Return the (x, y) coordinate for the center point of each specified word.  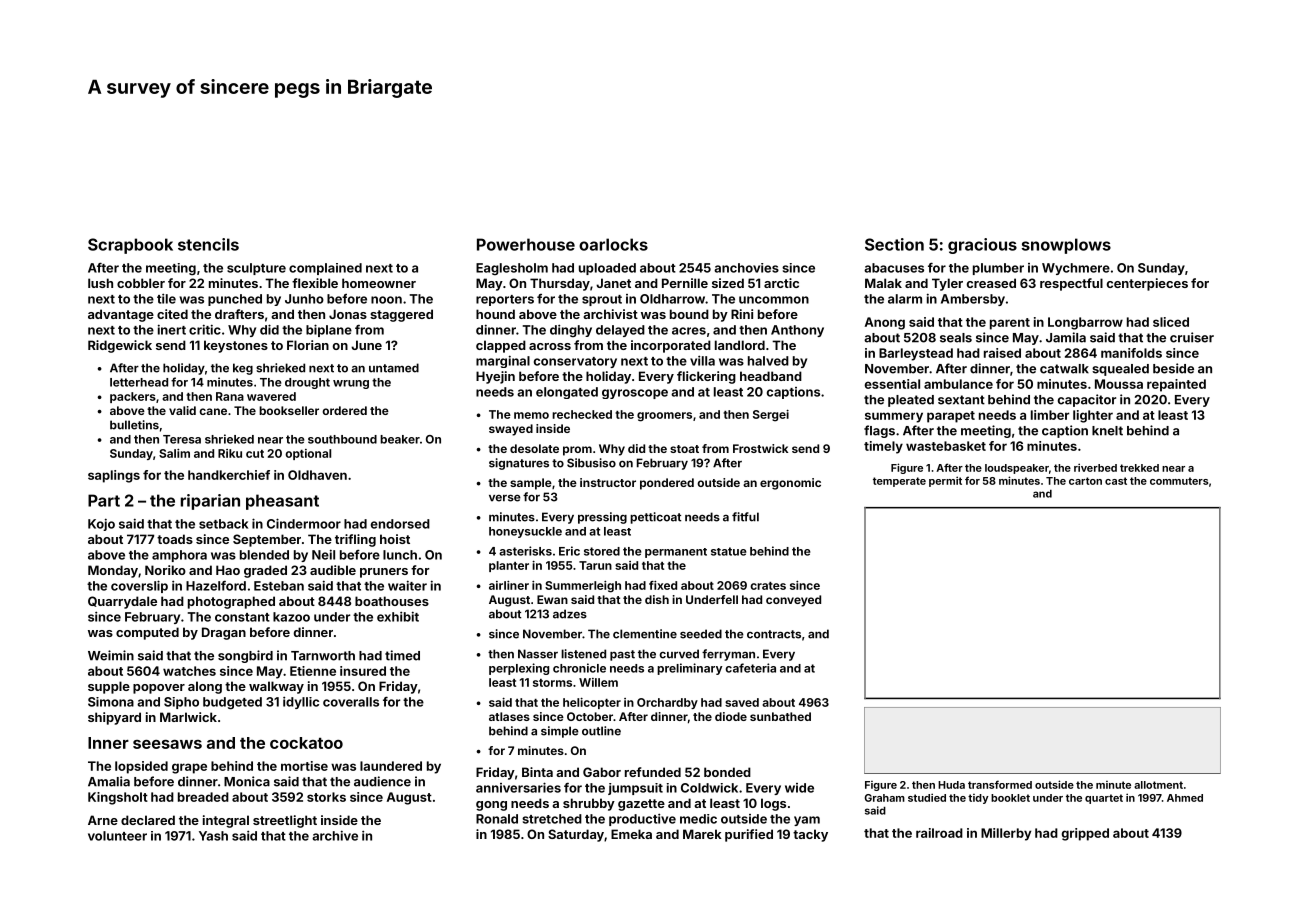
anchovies (746, 268)
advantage (121, 315)
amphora (179, 556)
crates (768, 586)
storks (326, 797)
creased (991, 283)
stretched (552, 819)
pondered (667, 484)
